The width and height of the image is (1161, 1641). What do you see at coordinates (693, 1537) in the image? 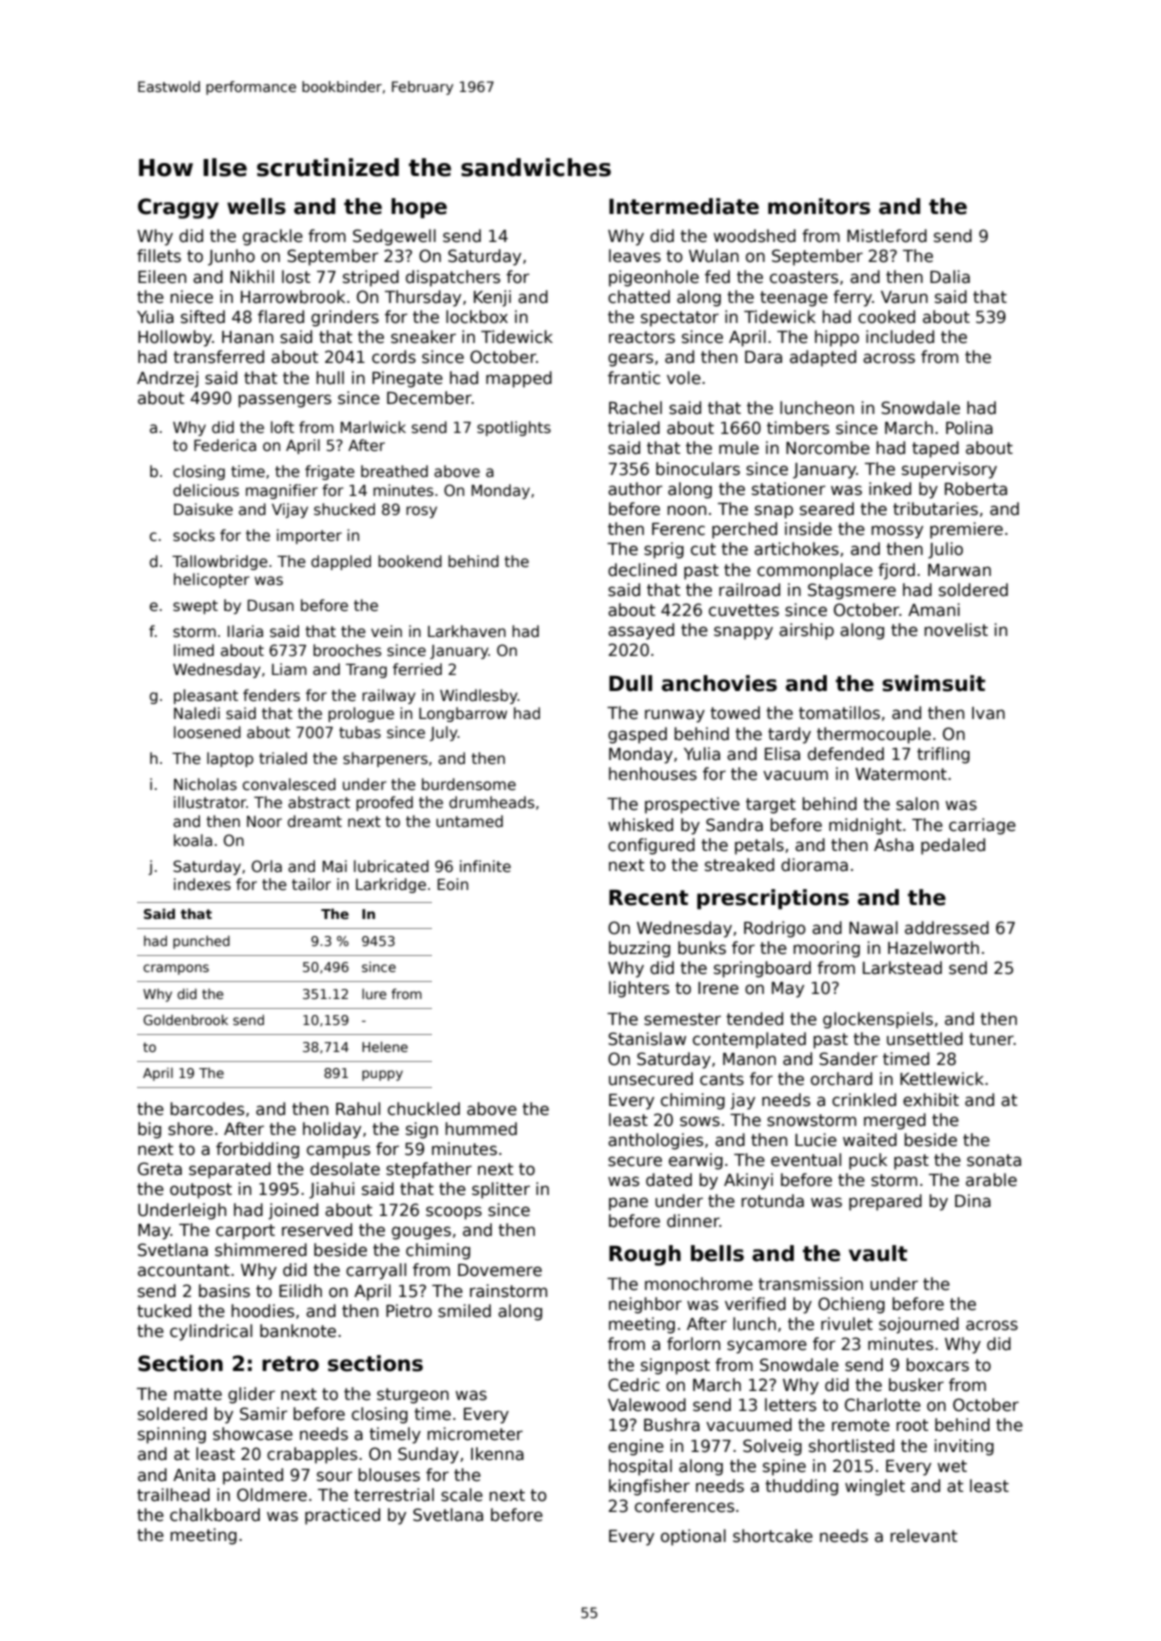
I see `optional` at bounding box center [693, 1537].
